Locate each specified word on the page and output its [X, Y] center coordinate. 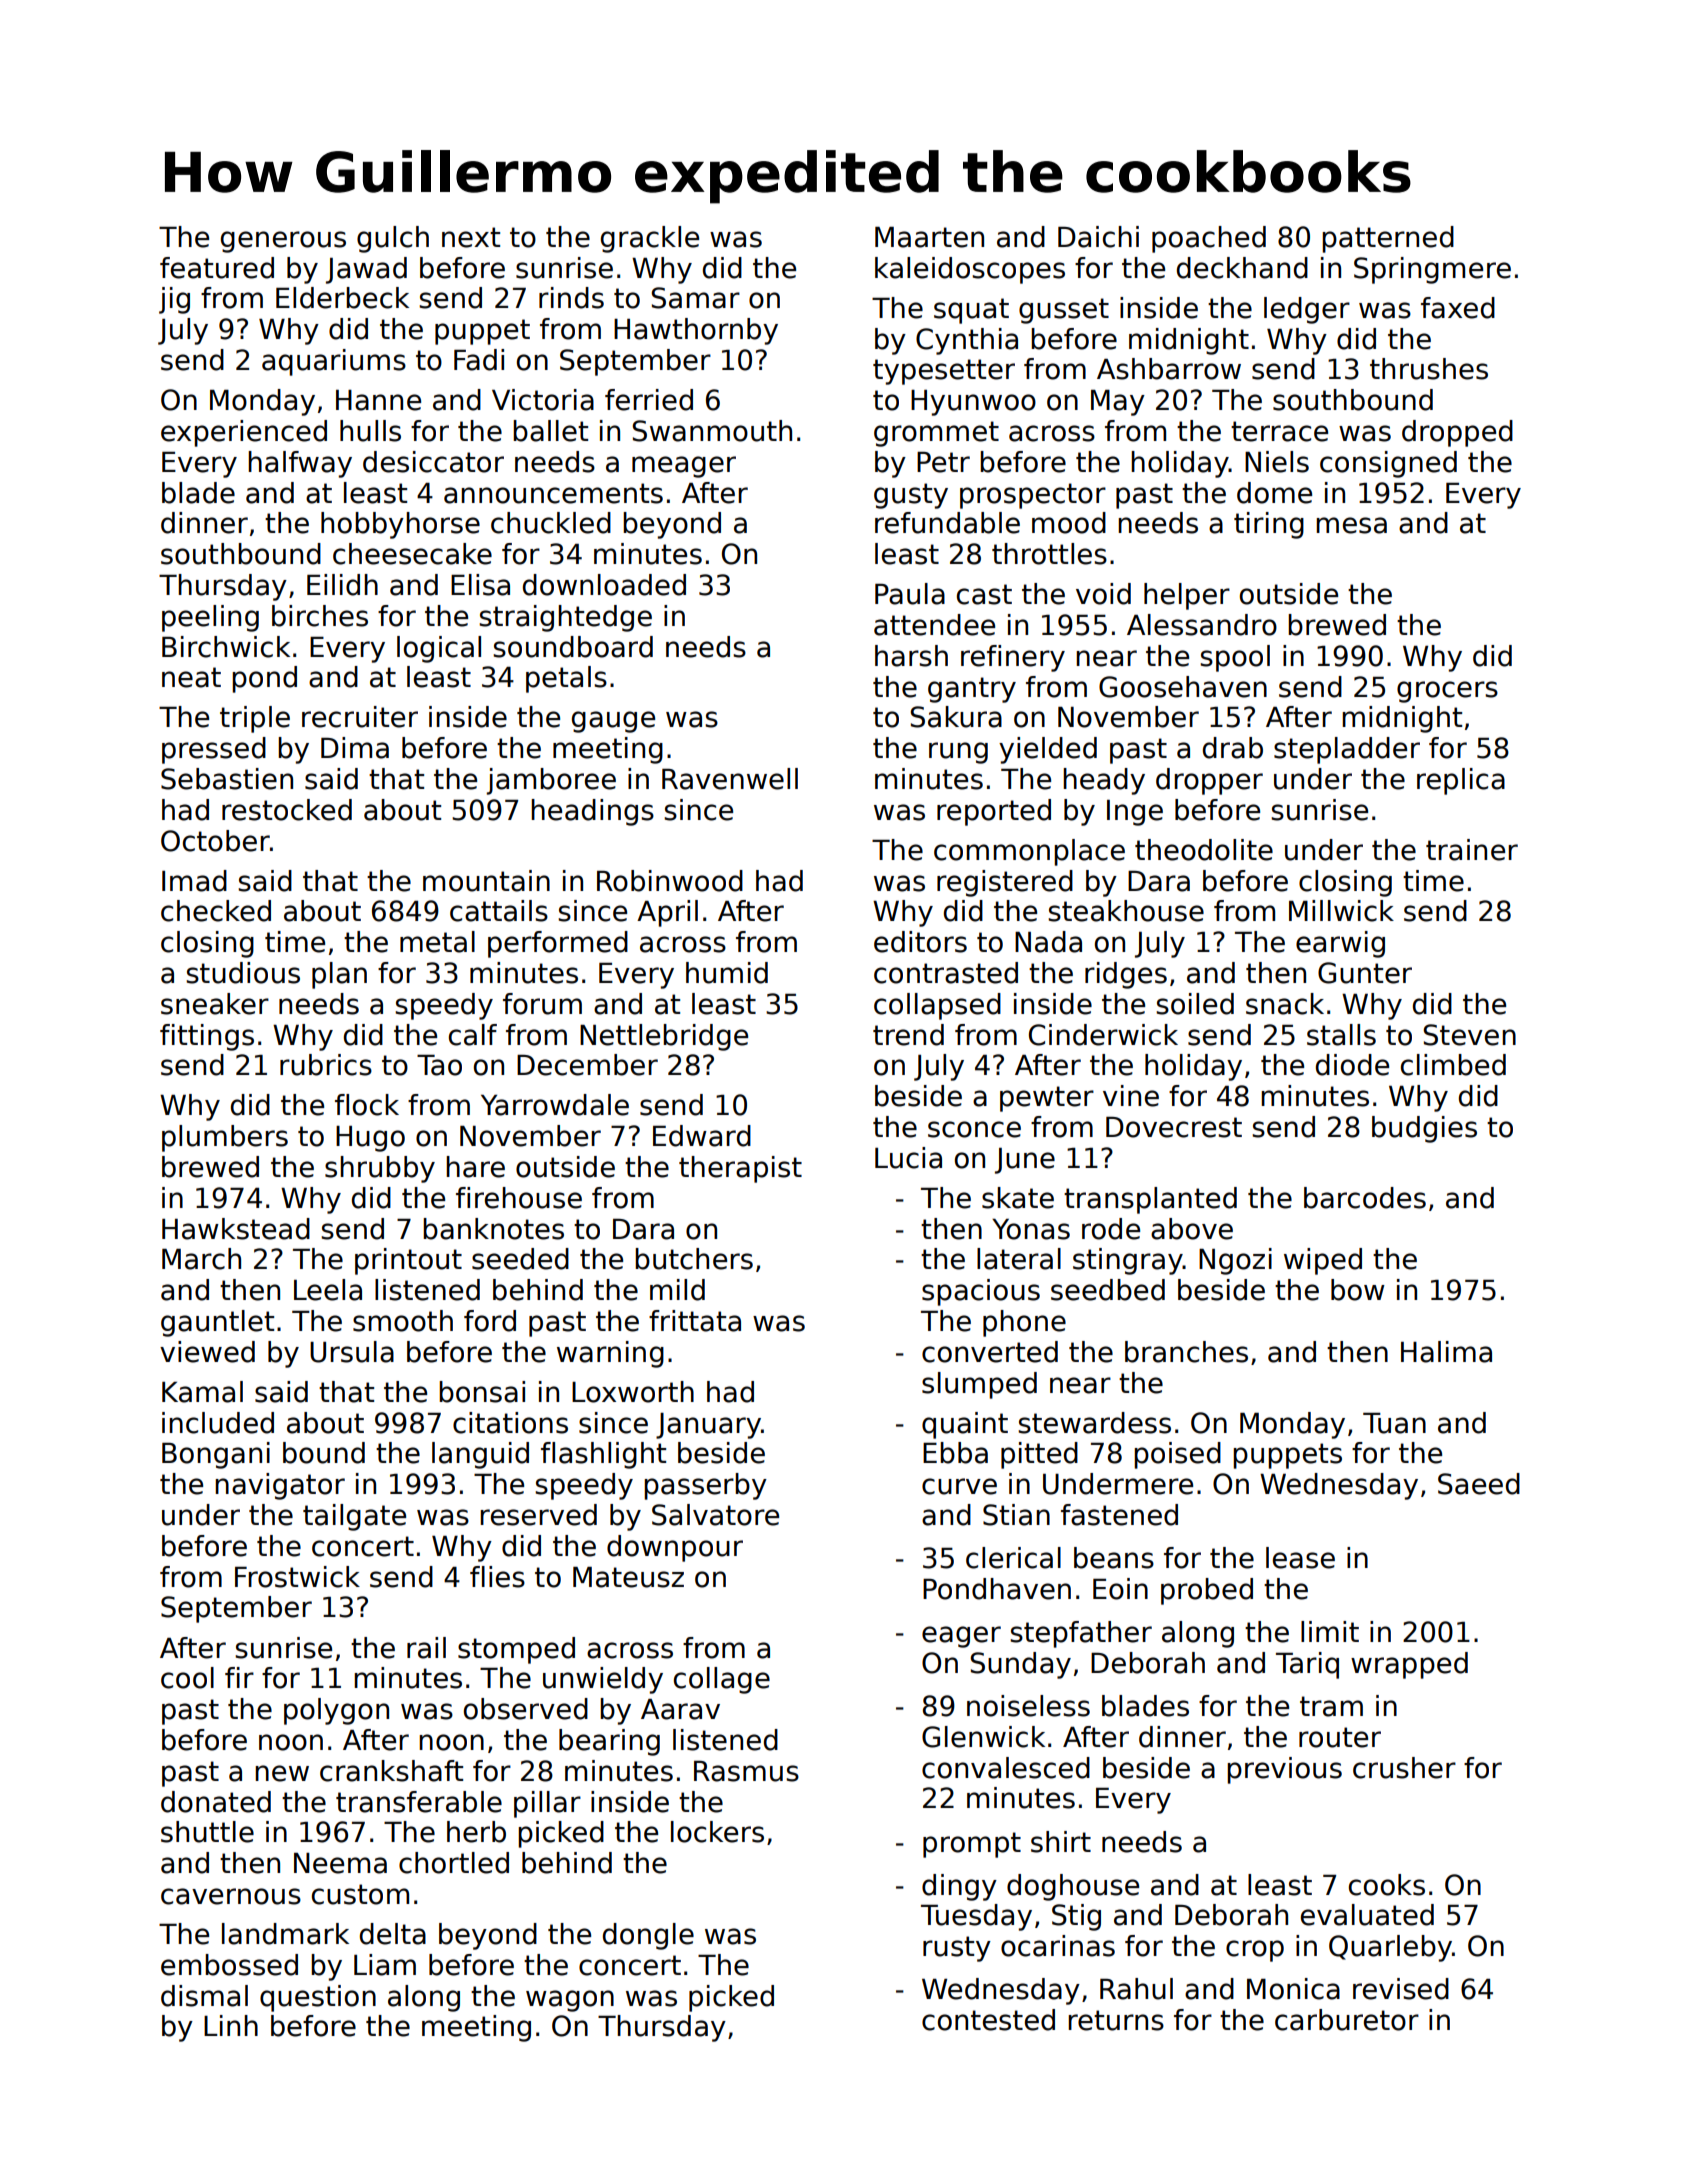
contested [988, 2020]
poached [1209, 239]
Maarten [929, 237]
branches [1186, 1352]
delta [393, 1934]
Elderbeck [342, 298]
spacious [981, 1292]
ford [490, 1321]
